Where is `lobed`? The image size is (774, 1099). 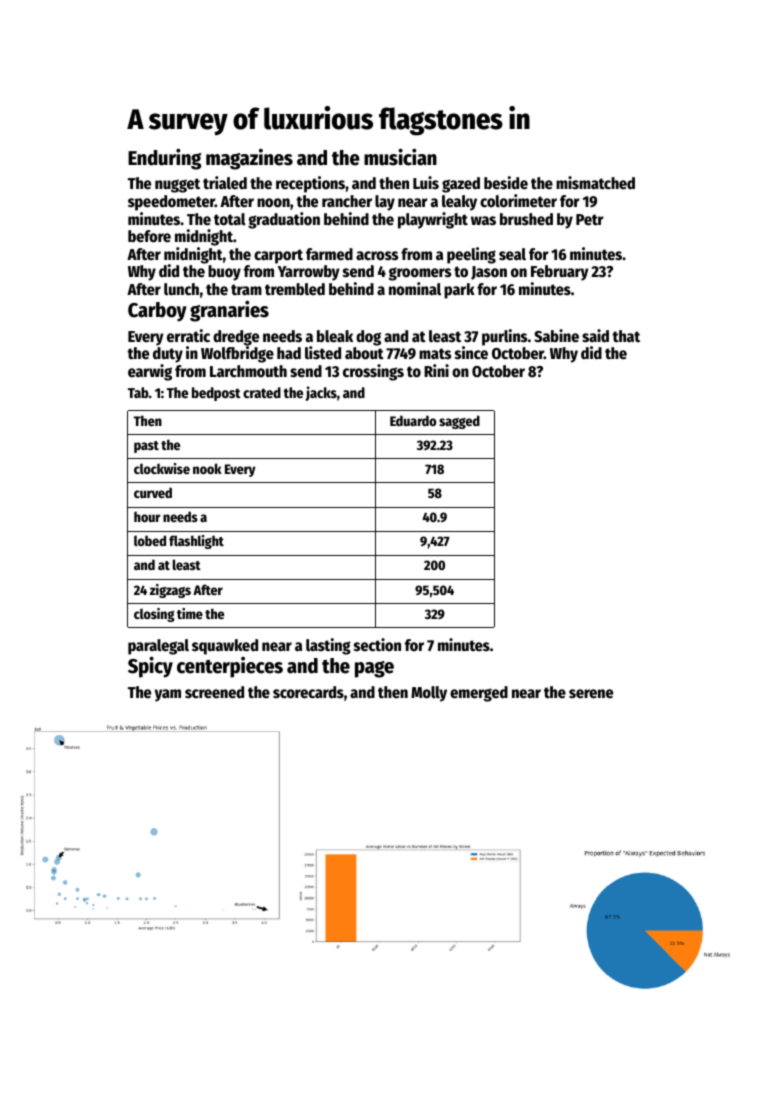
lobed is located at coordinates (150, 540).
